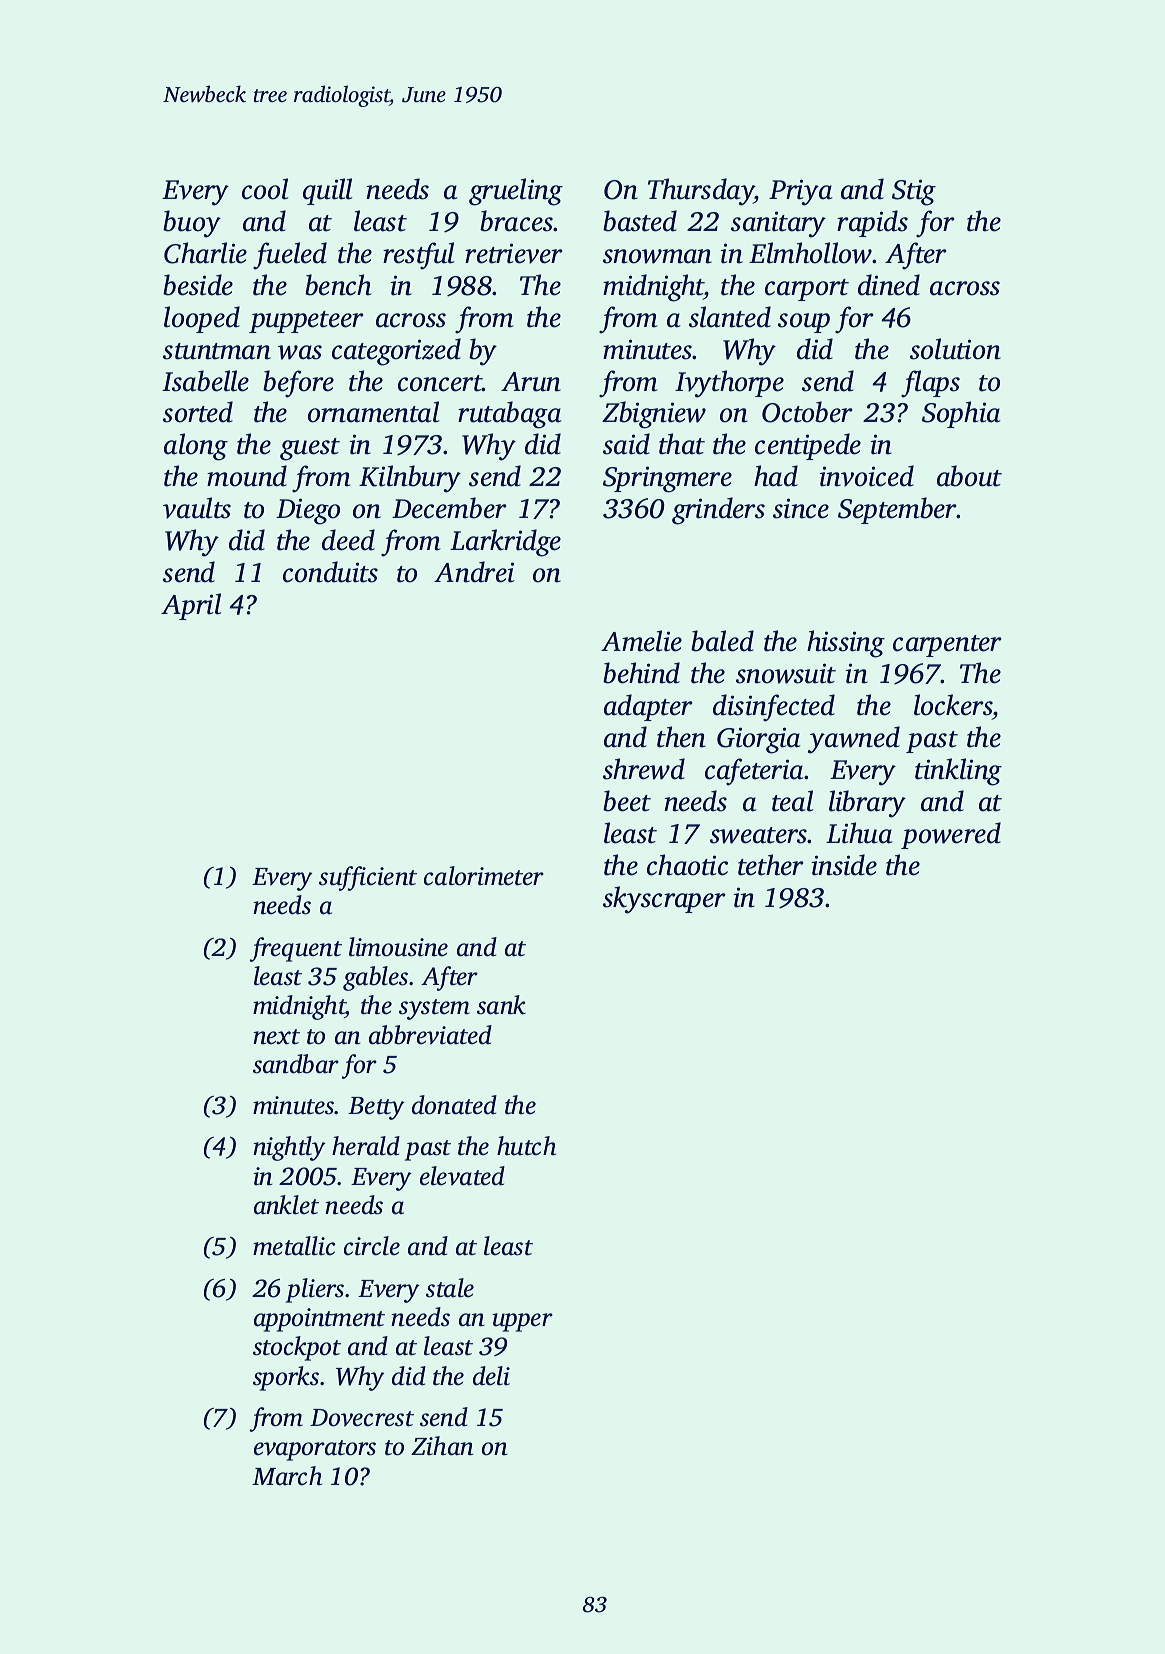  What do you see at coordinates (294, 1246) in the document?
I see `metallic` at bounding box center [294, 1246].
